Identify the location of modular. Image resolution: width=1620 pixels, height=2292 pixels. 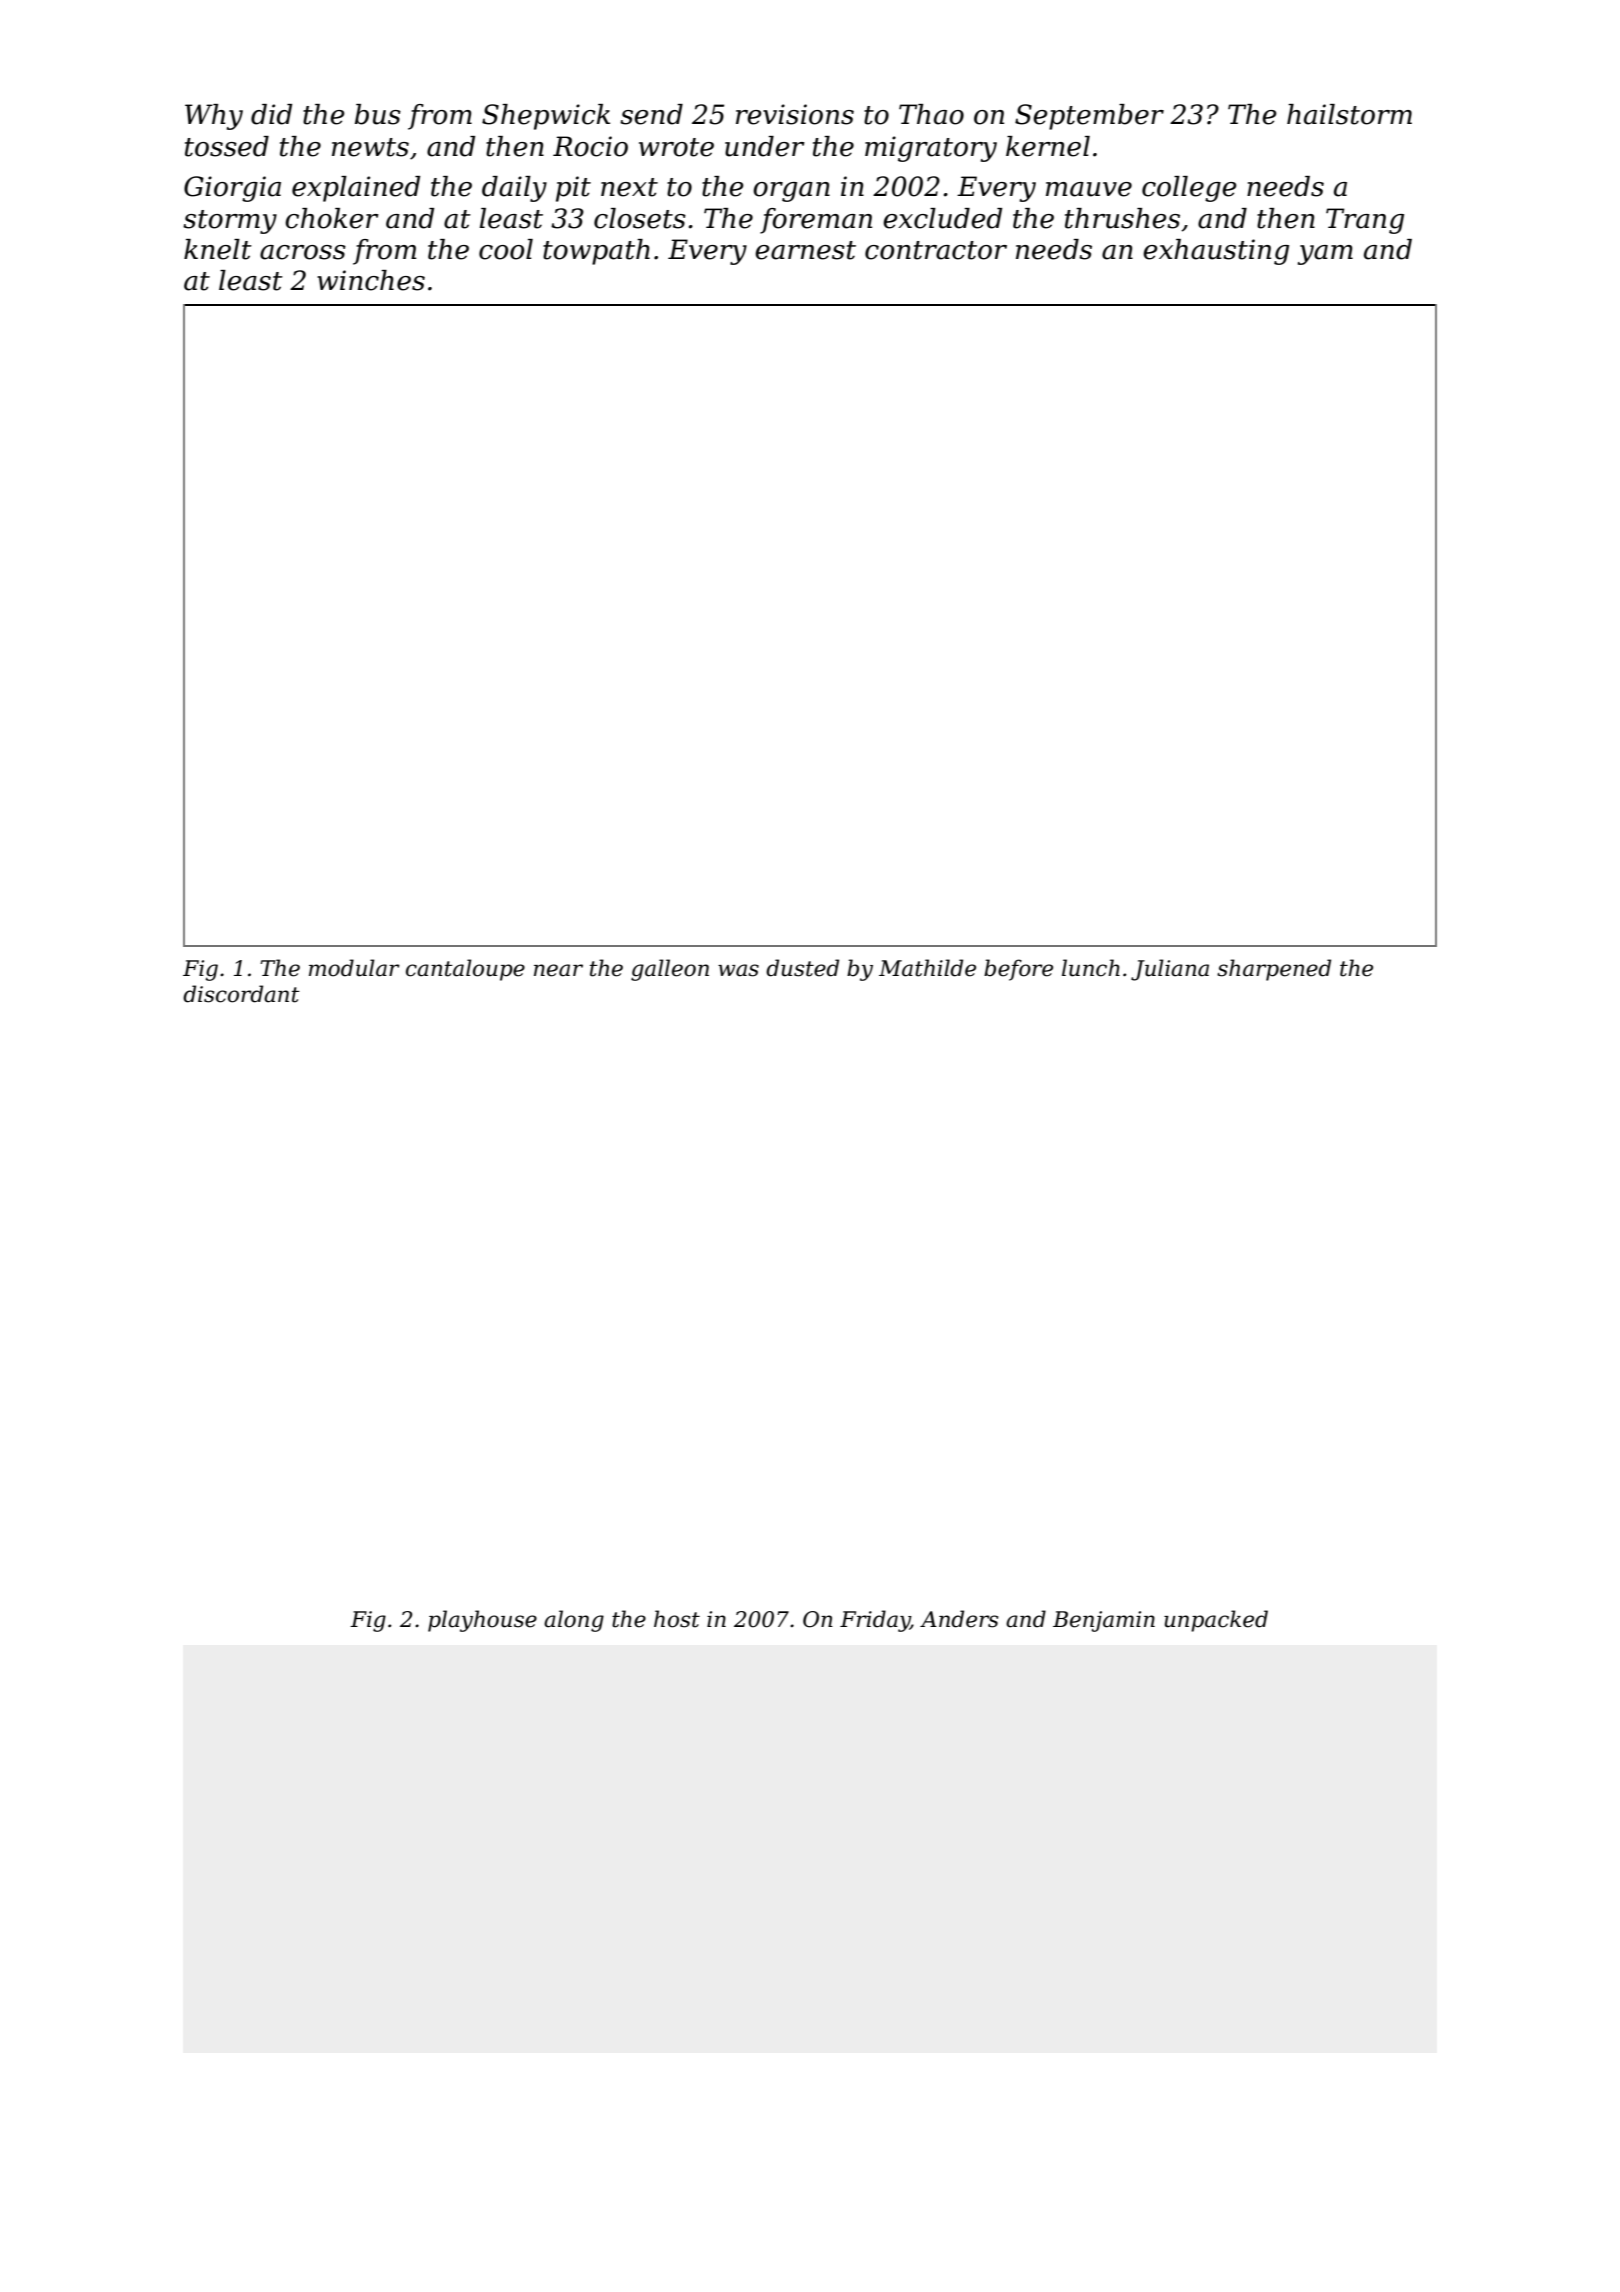
(354, 968).
